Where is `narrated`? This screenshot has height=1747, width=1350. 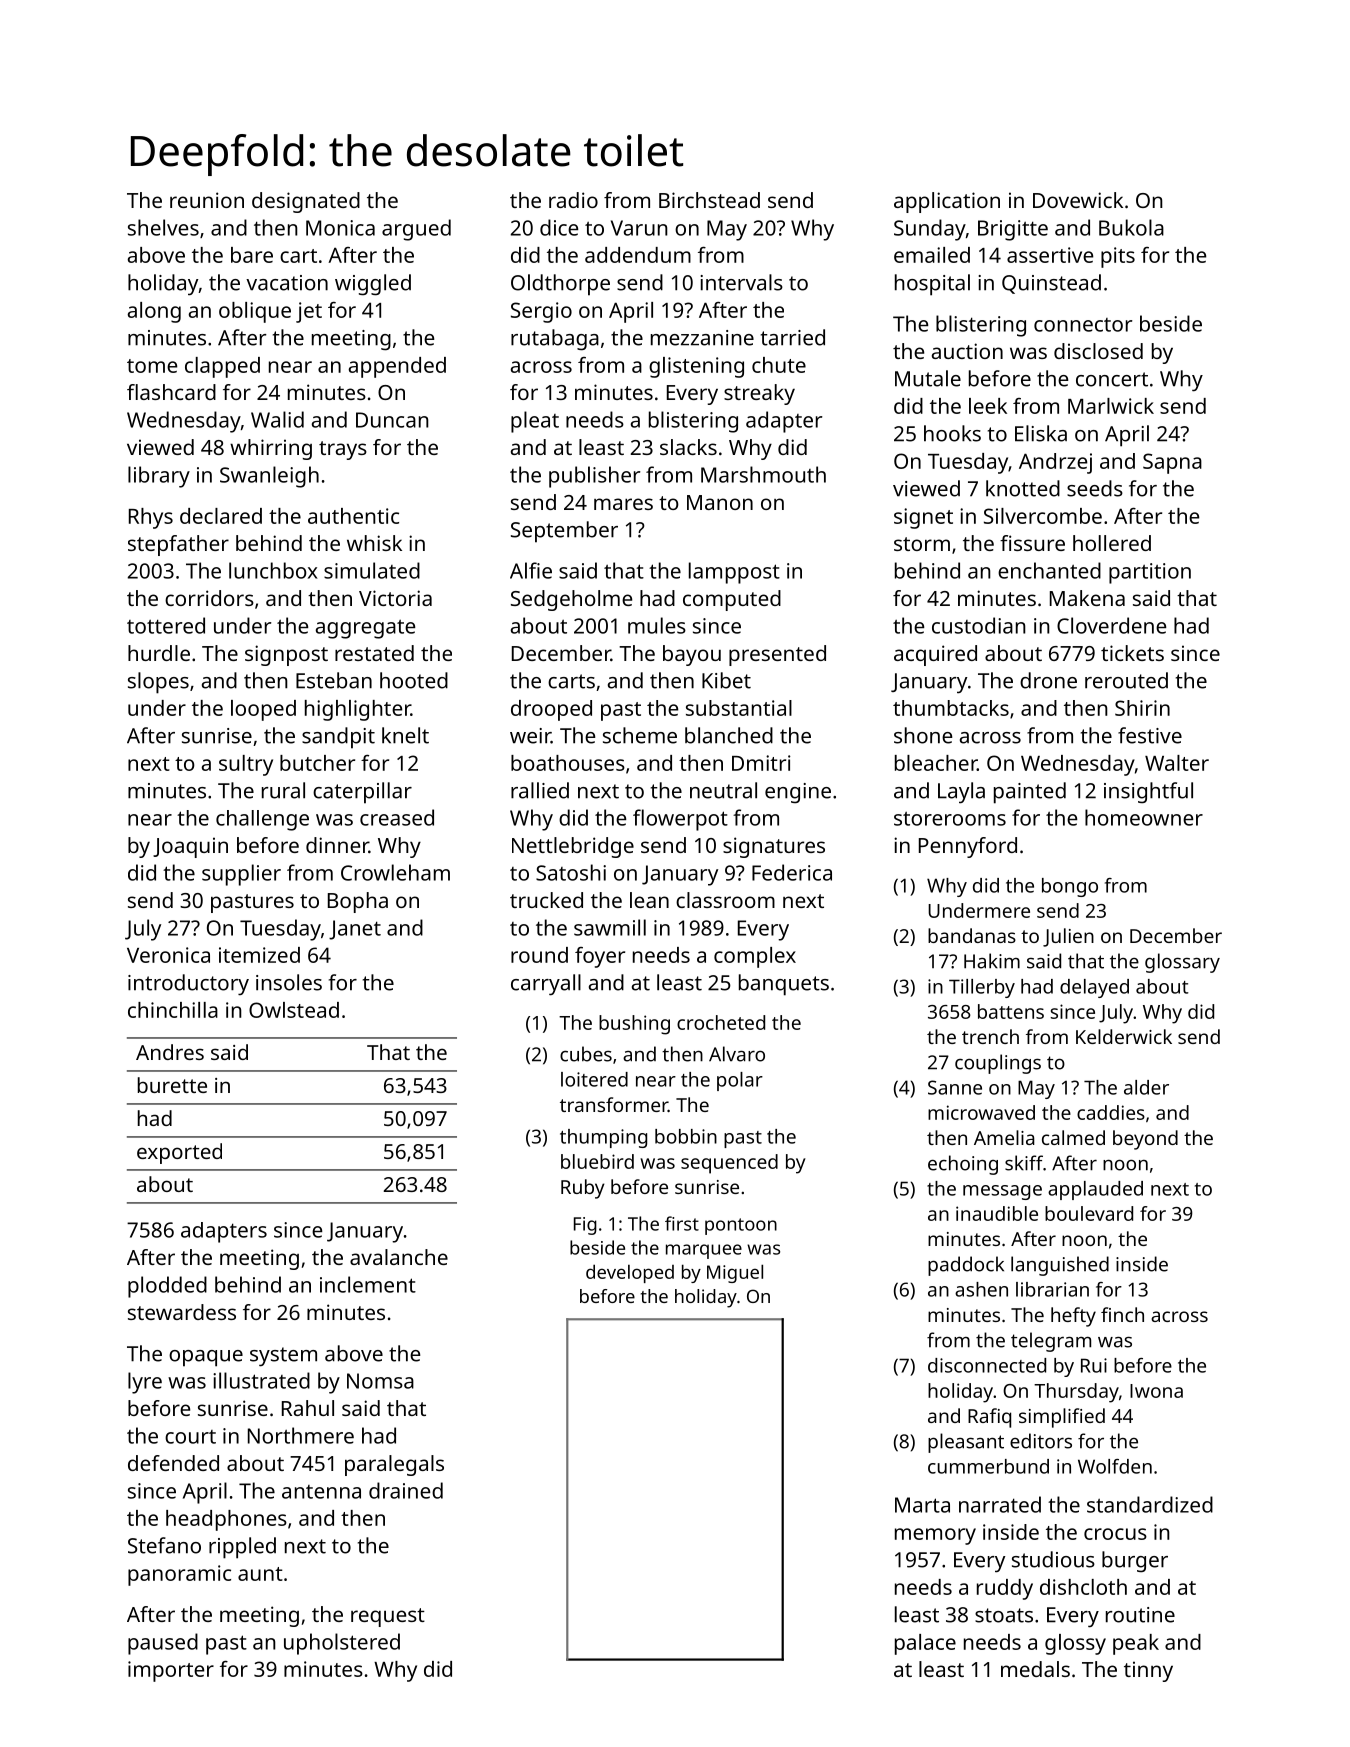
narrated is located at coordinates (1000, 1504).
